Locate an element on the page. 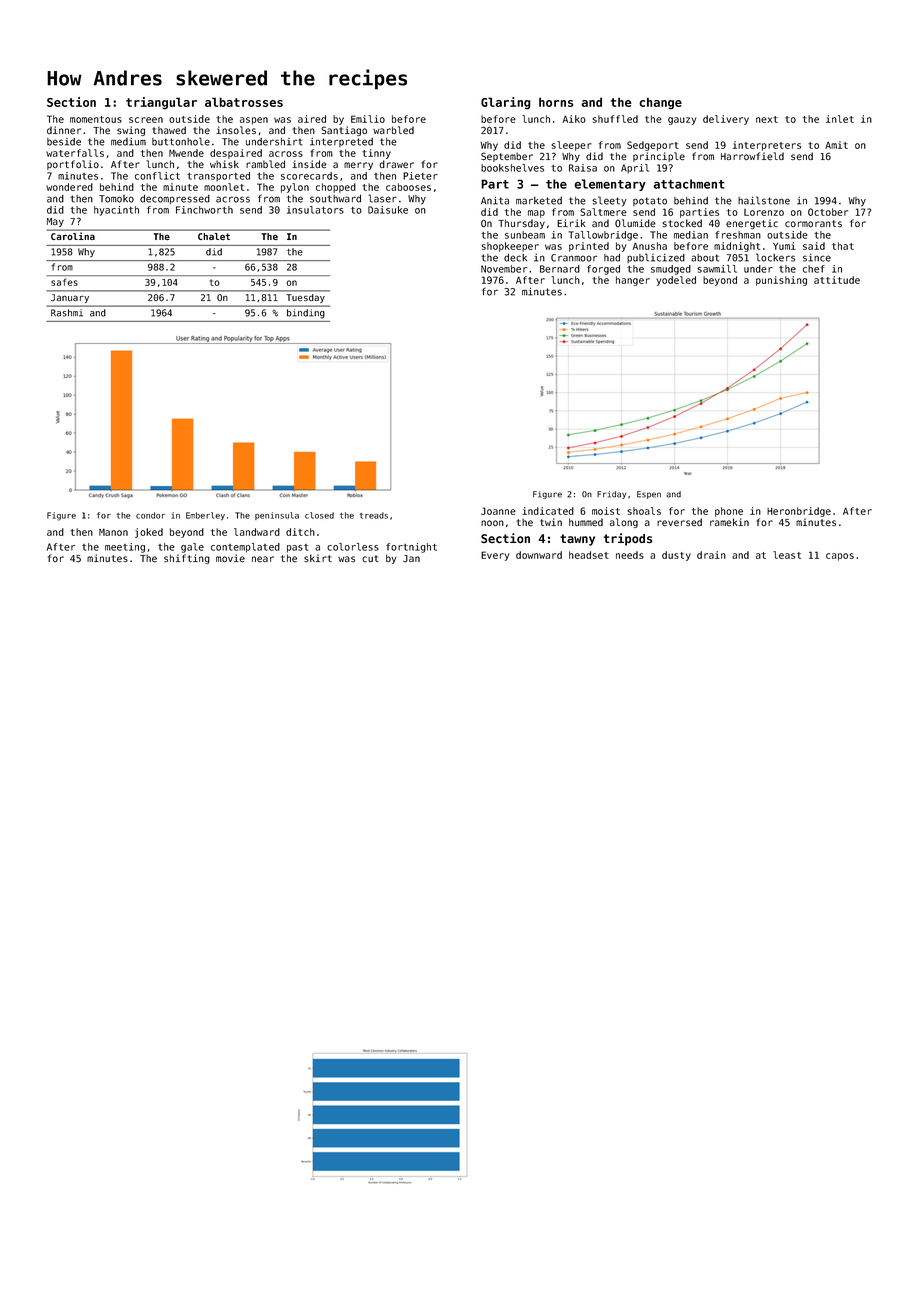 The width and height of the page is (924, 1308). hailstone is located at coordinates (764, 200).
